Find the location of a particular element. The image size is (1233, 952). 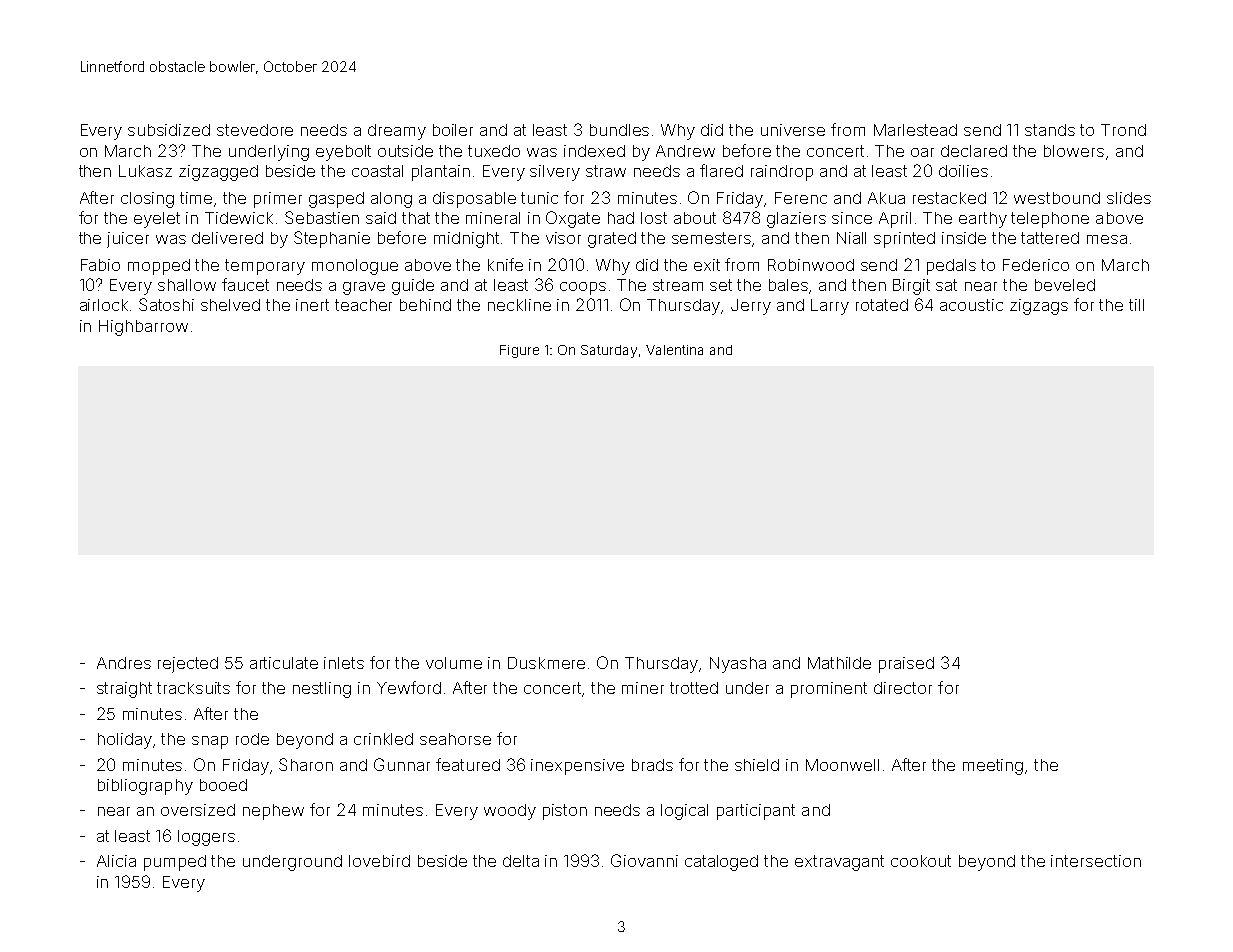

prominent is located at coordinates (829, 690).
